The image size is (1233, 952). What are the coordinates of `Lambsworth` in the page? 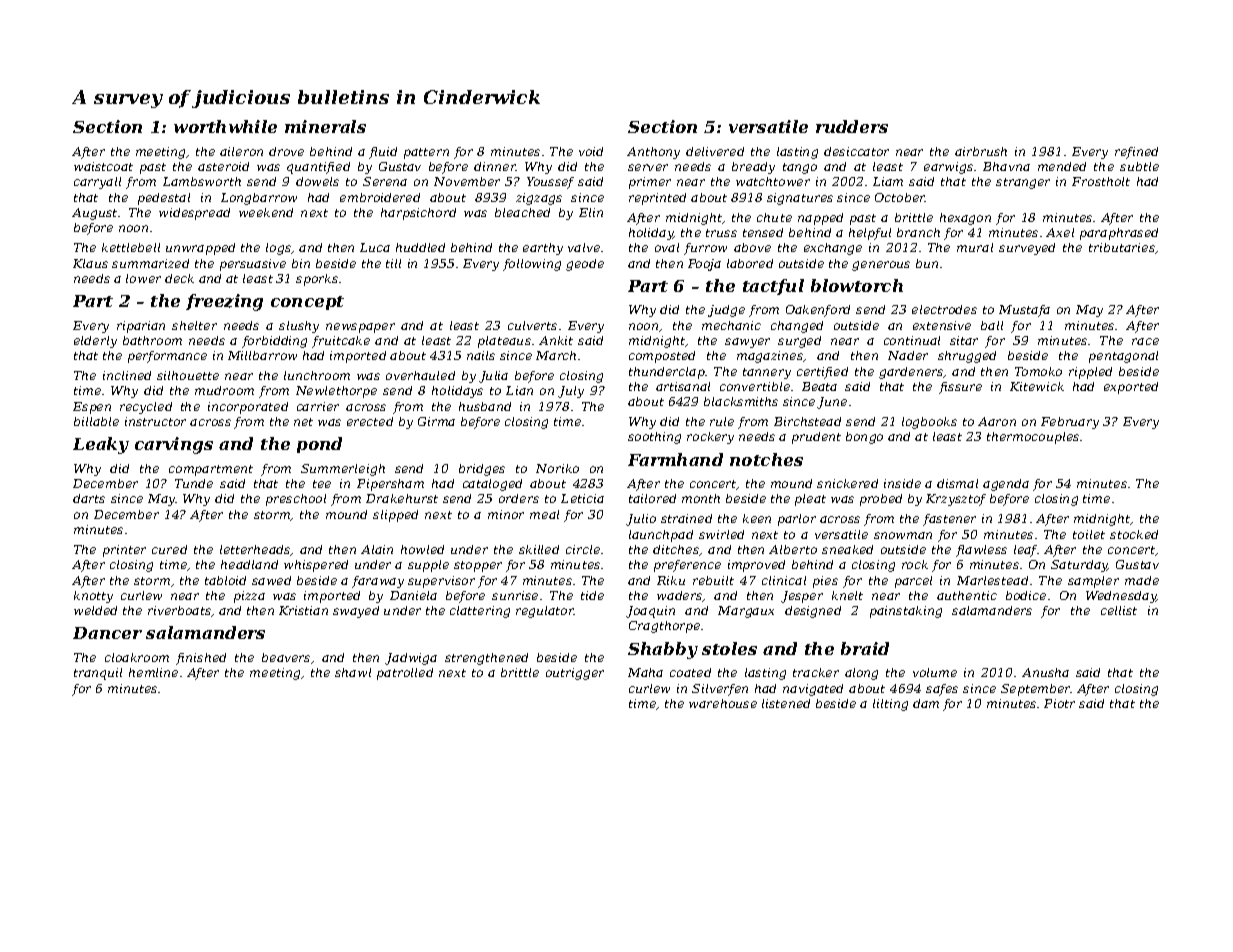 It's located at (202, 181).
